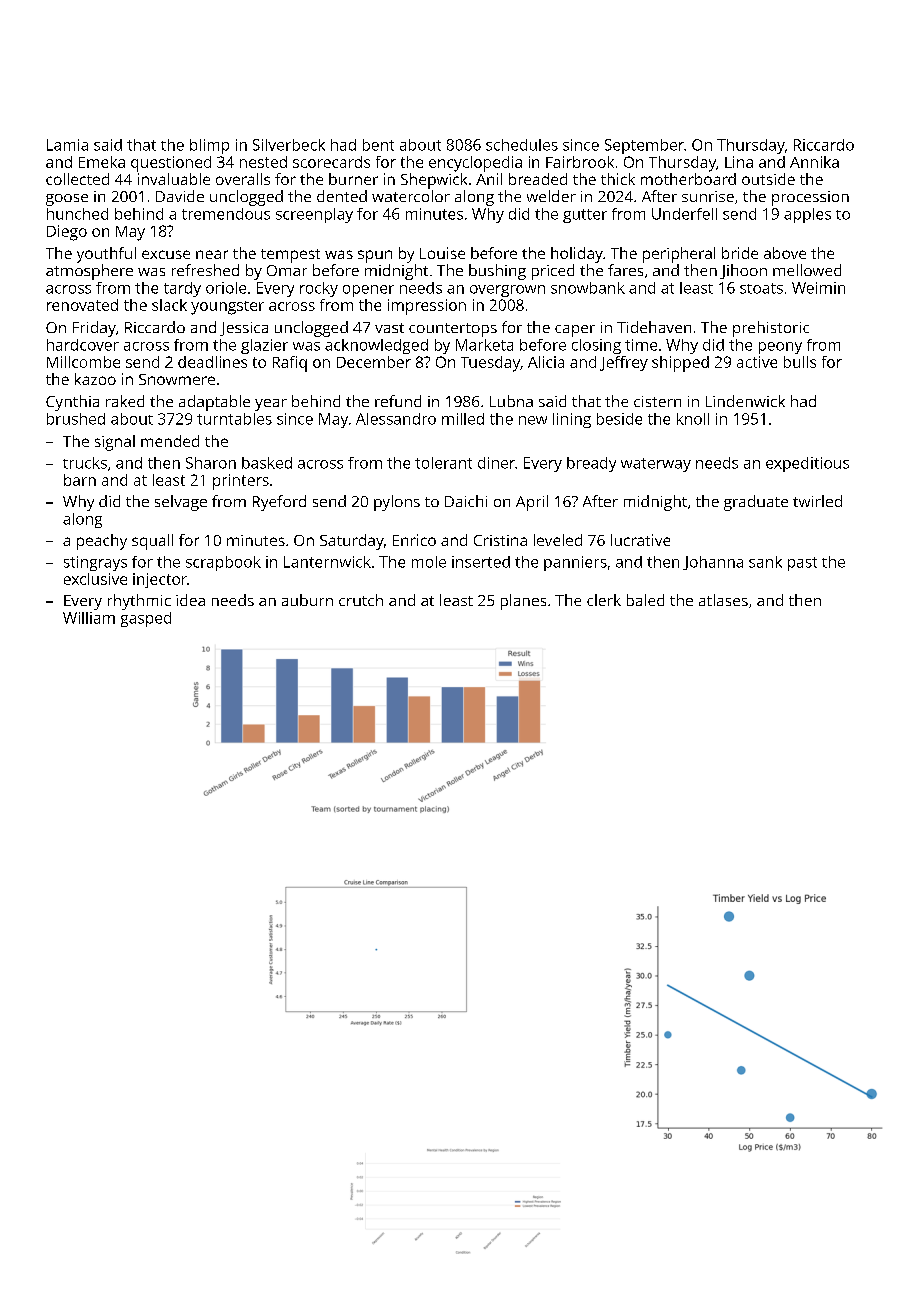 This document has width=908, height=1316. I want to click on squall, so click(152, 542).
